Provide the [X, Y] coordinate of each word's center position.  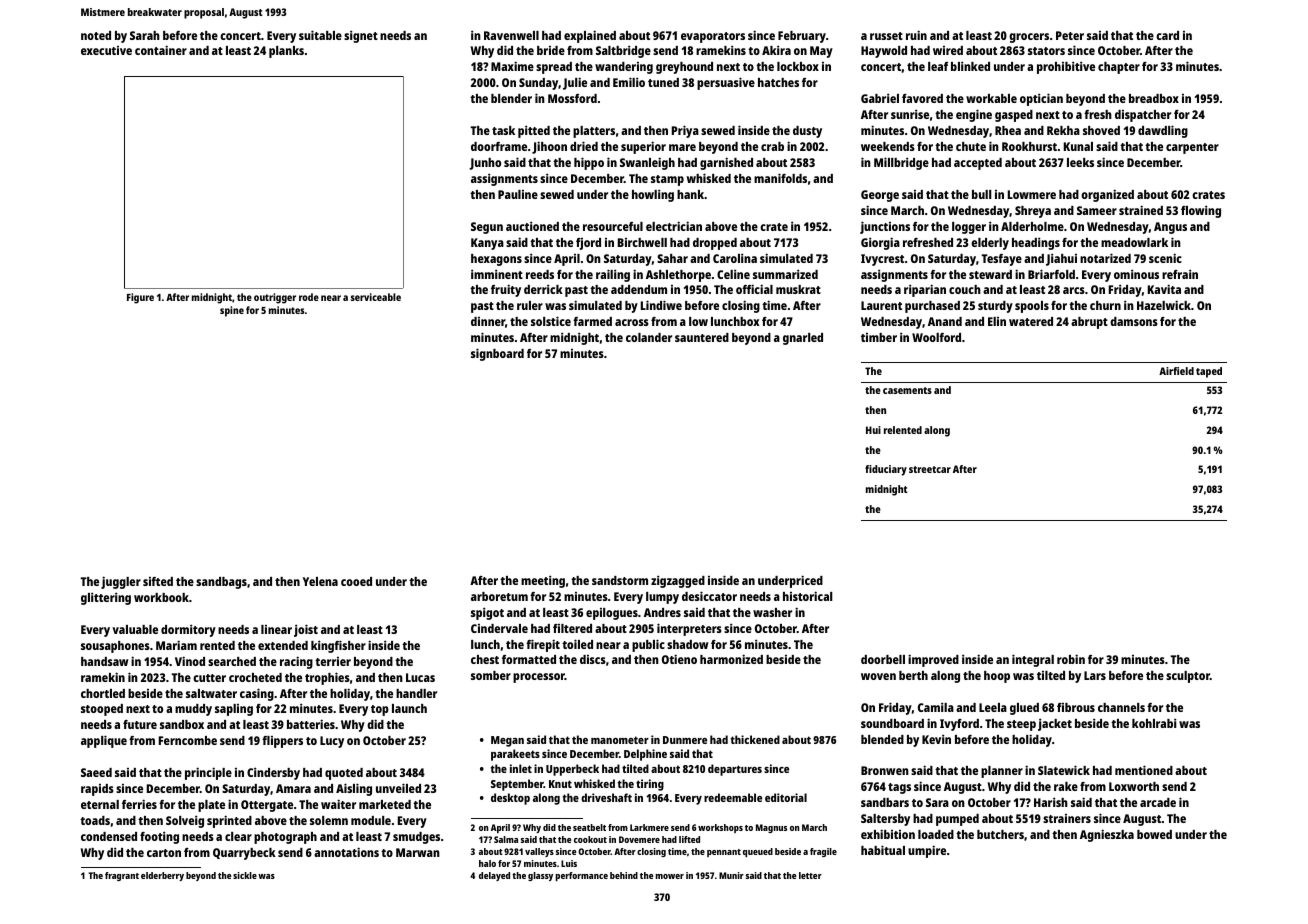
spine [232, 311]
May [821, 52]
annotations [346, 852]
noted [96, 35]
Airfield [1176, 371]
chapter [1119, 68]
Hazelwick [1164, 305]
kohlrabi [1154, 723]
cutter [209, 678]
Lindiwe [661, 305]
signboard [497, 354]
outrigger [275, 298]
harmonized [731, 659]
